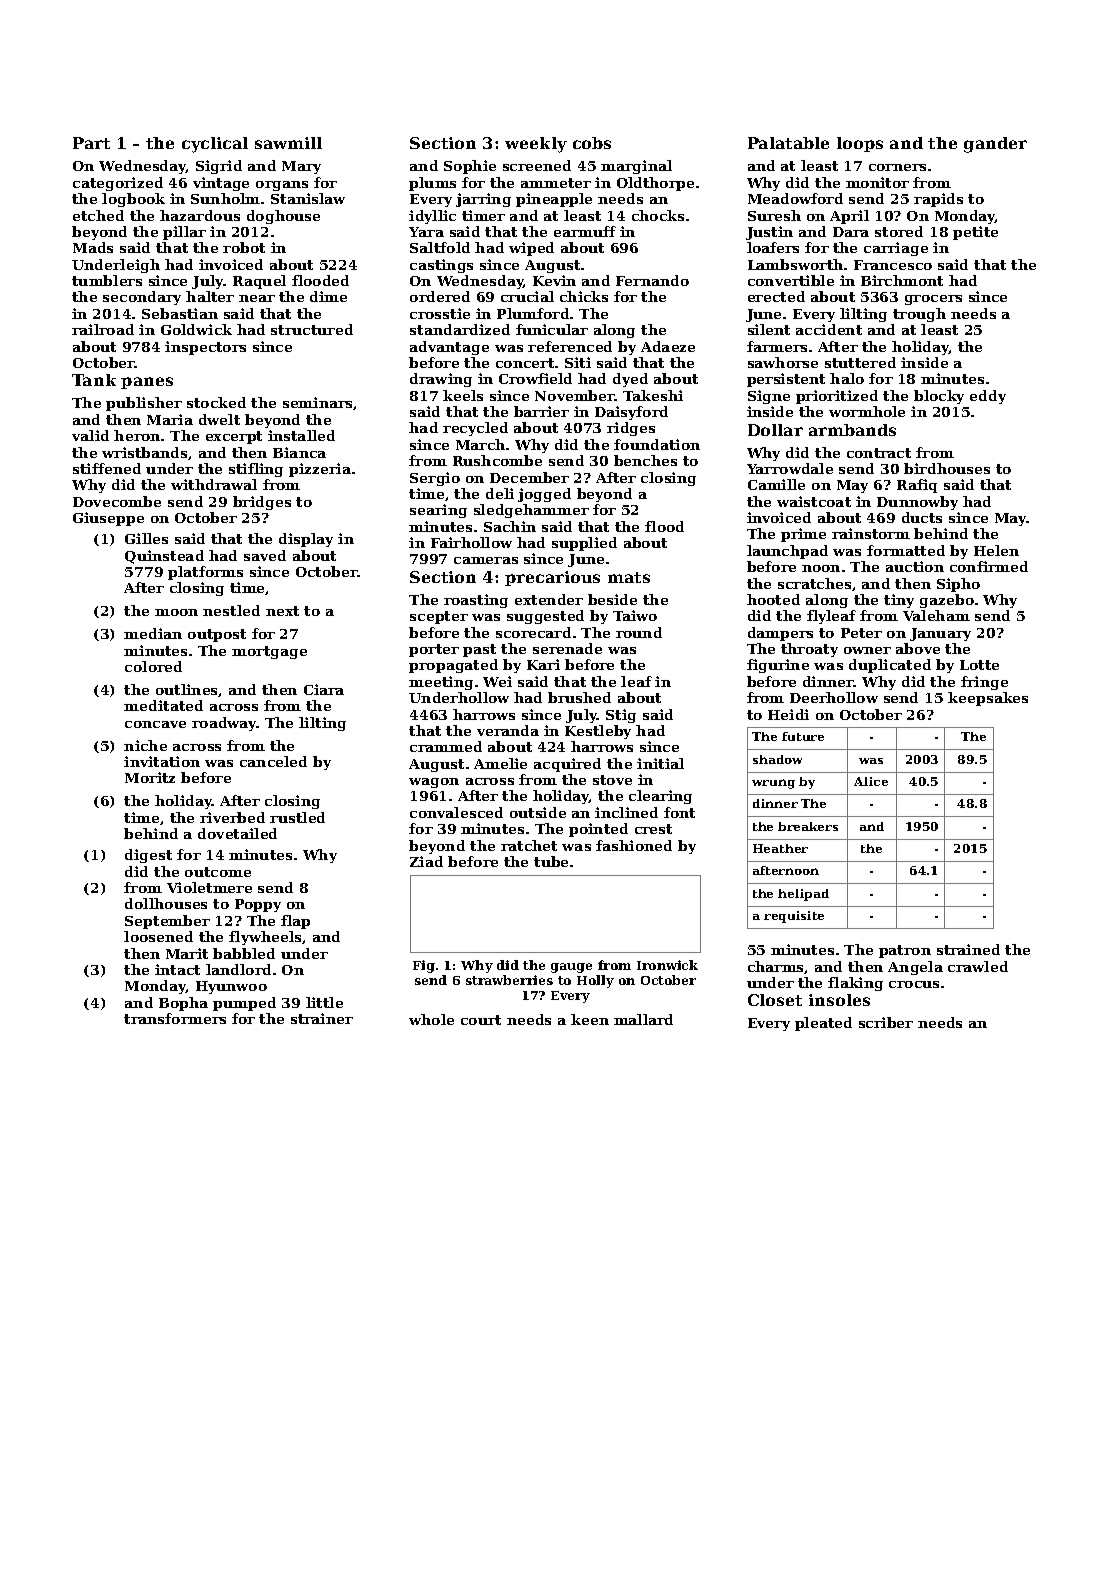 This screenshot has height=1571, width=1111. What do you see at coordinates (645, 460) in the screenshot?
I see `benches` at bounding box center [645, 460].
